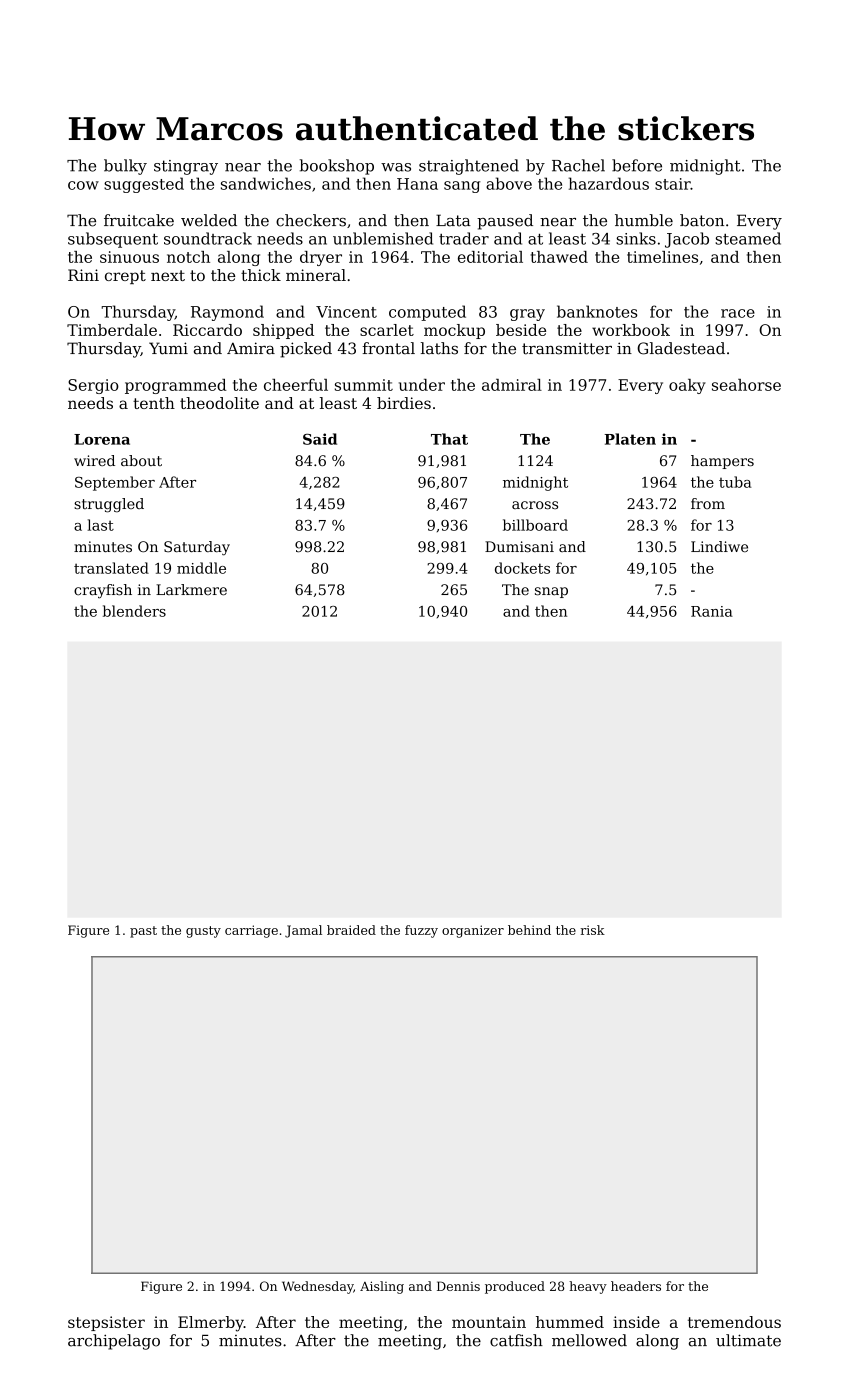  I want to click on catfish, so click(516, 1340).
